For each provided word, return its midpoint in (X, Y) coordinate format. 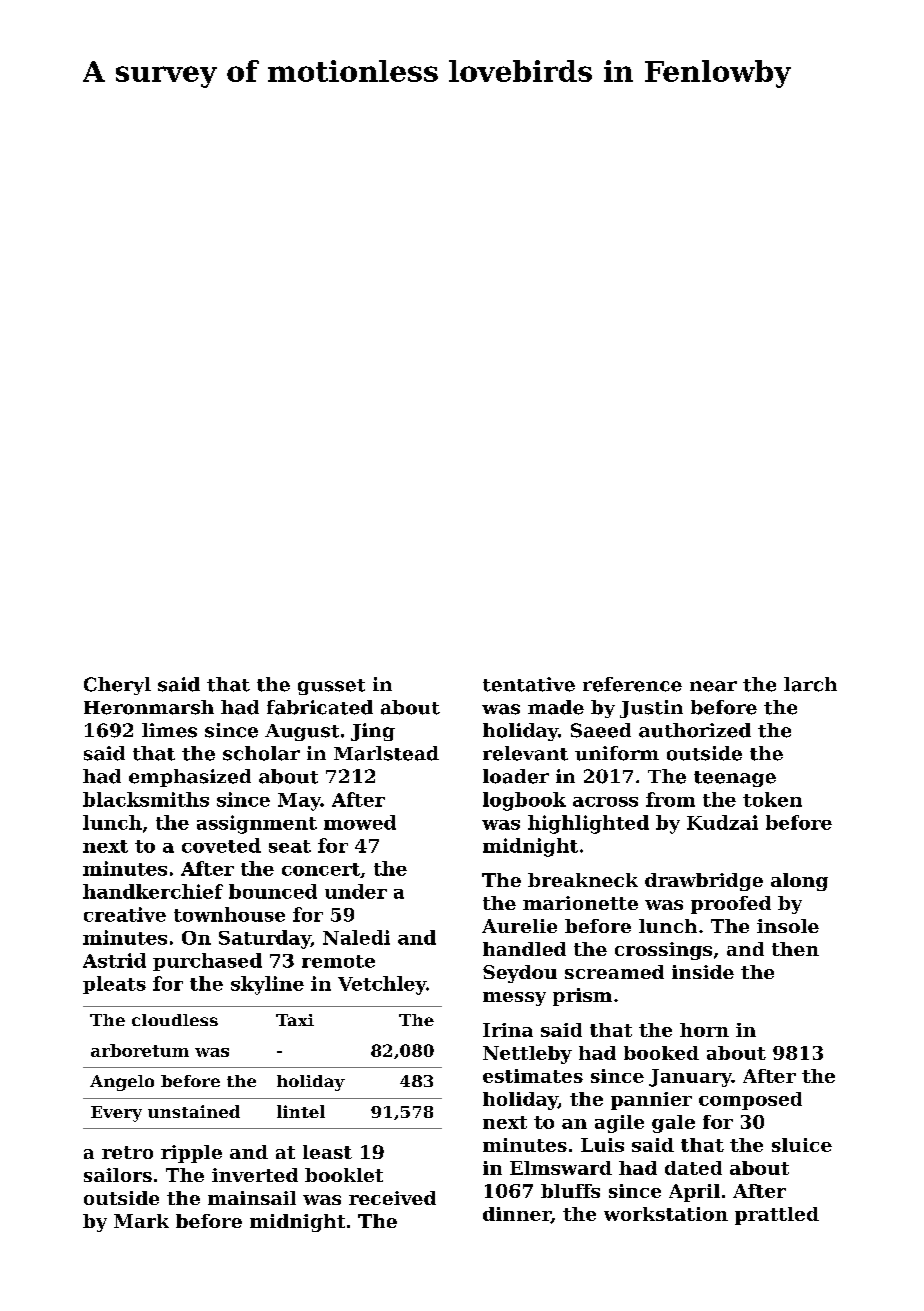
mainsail (252, 1198)
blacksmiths (146, 799)
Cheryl (117, 686)
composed (750, 1101)
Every (116, 1114)
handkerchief (153, 891)
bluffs (570, 1191)
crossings (663, 951)
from (670, 799)
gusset (331, 687)
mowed (360, 822)
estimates (533, 1076)
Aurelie (519, 926)
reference (632, 684)
